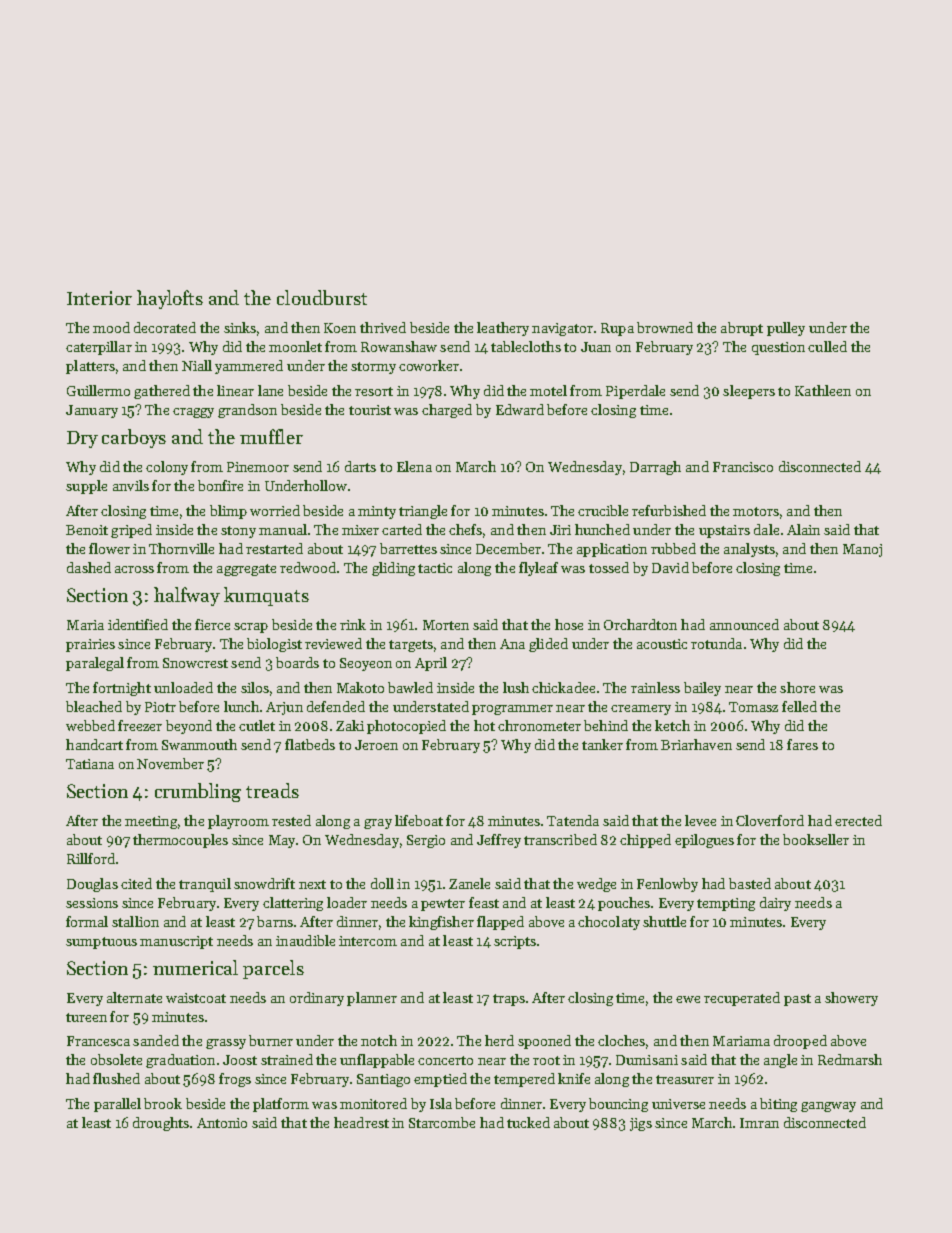  Describe the element at coordinates (503, 329) in the page. I see `leathery` at that location.
